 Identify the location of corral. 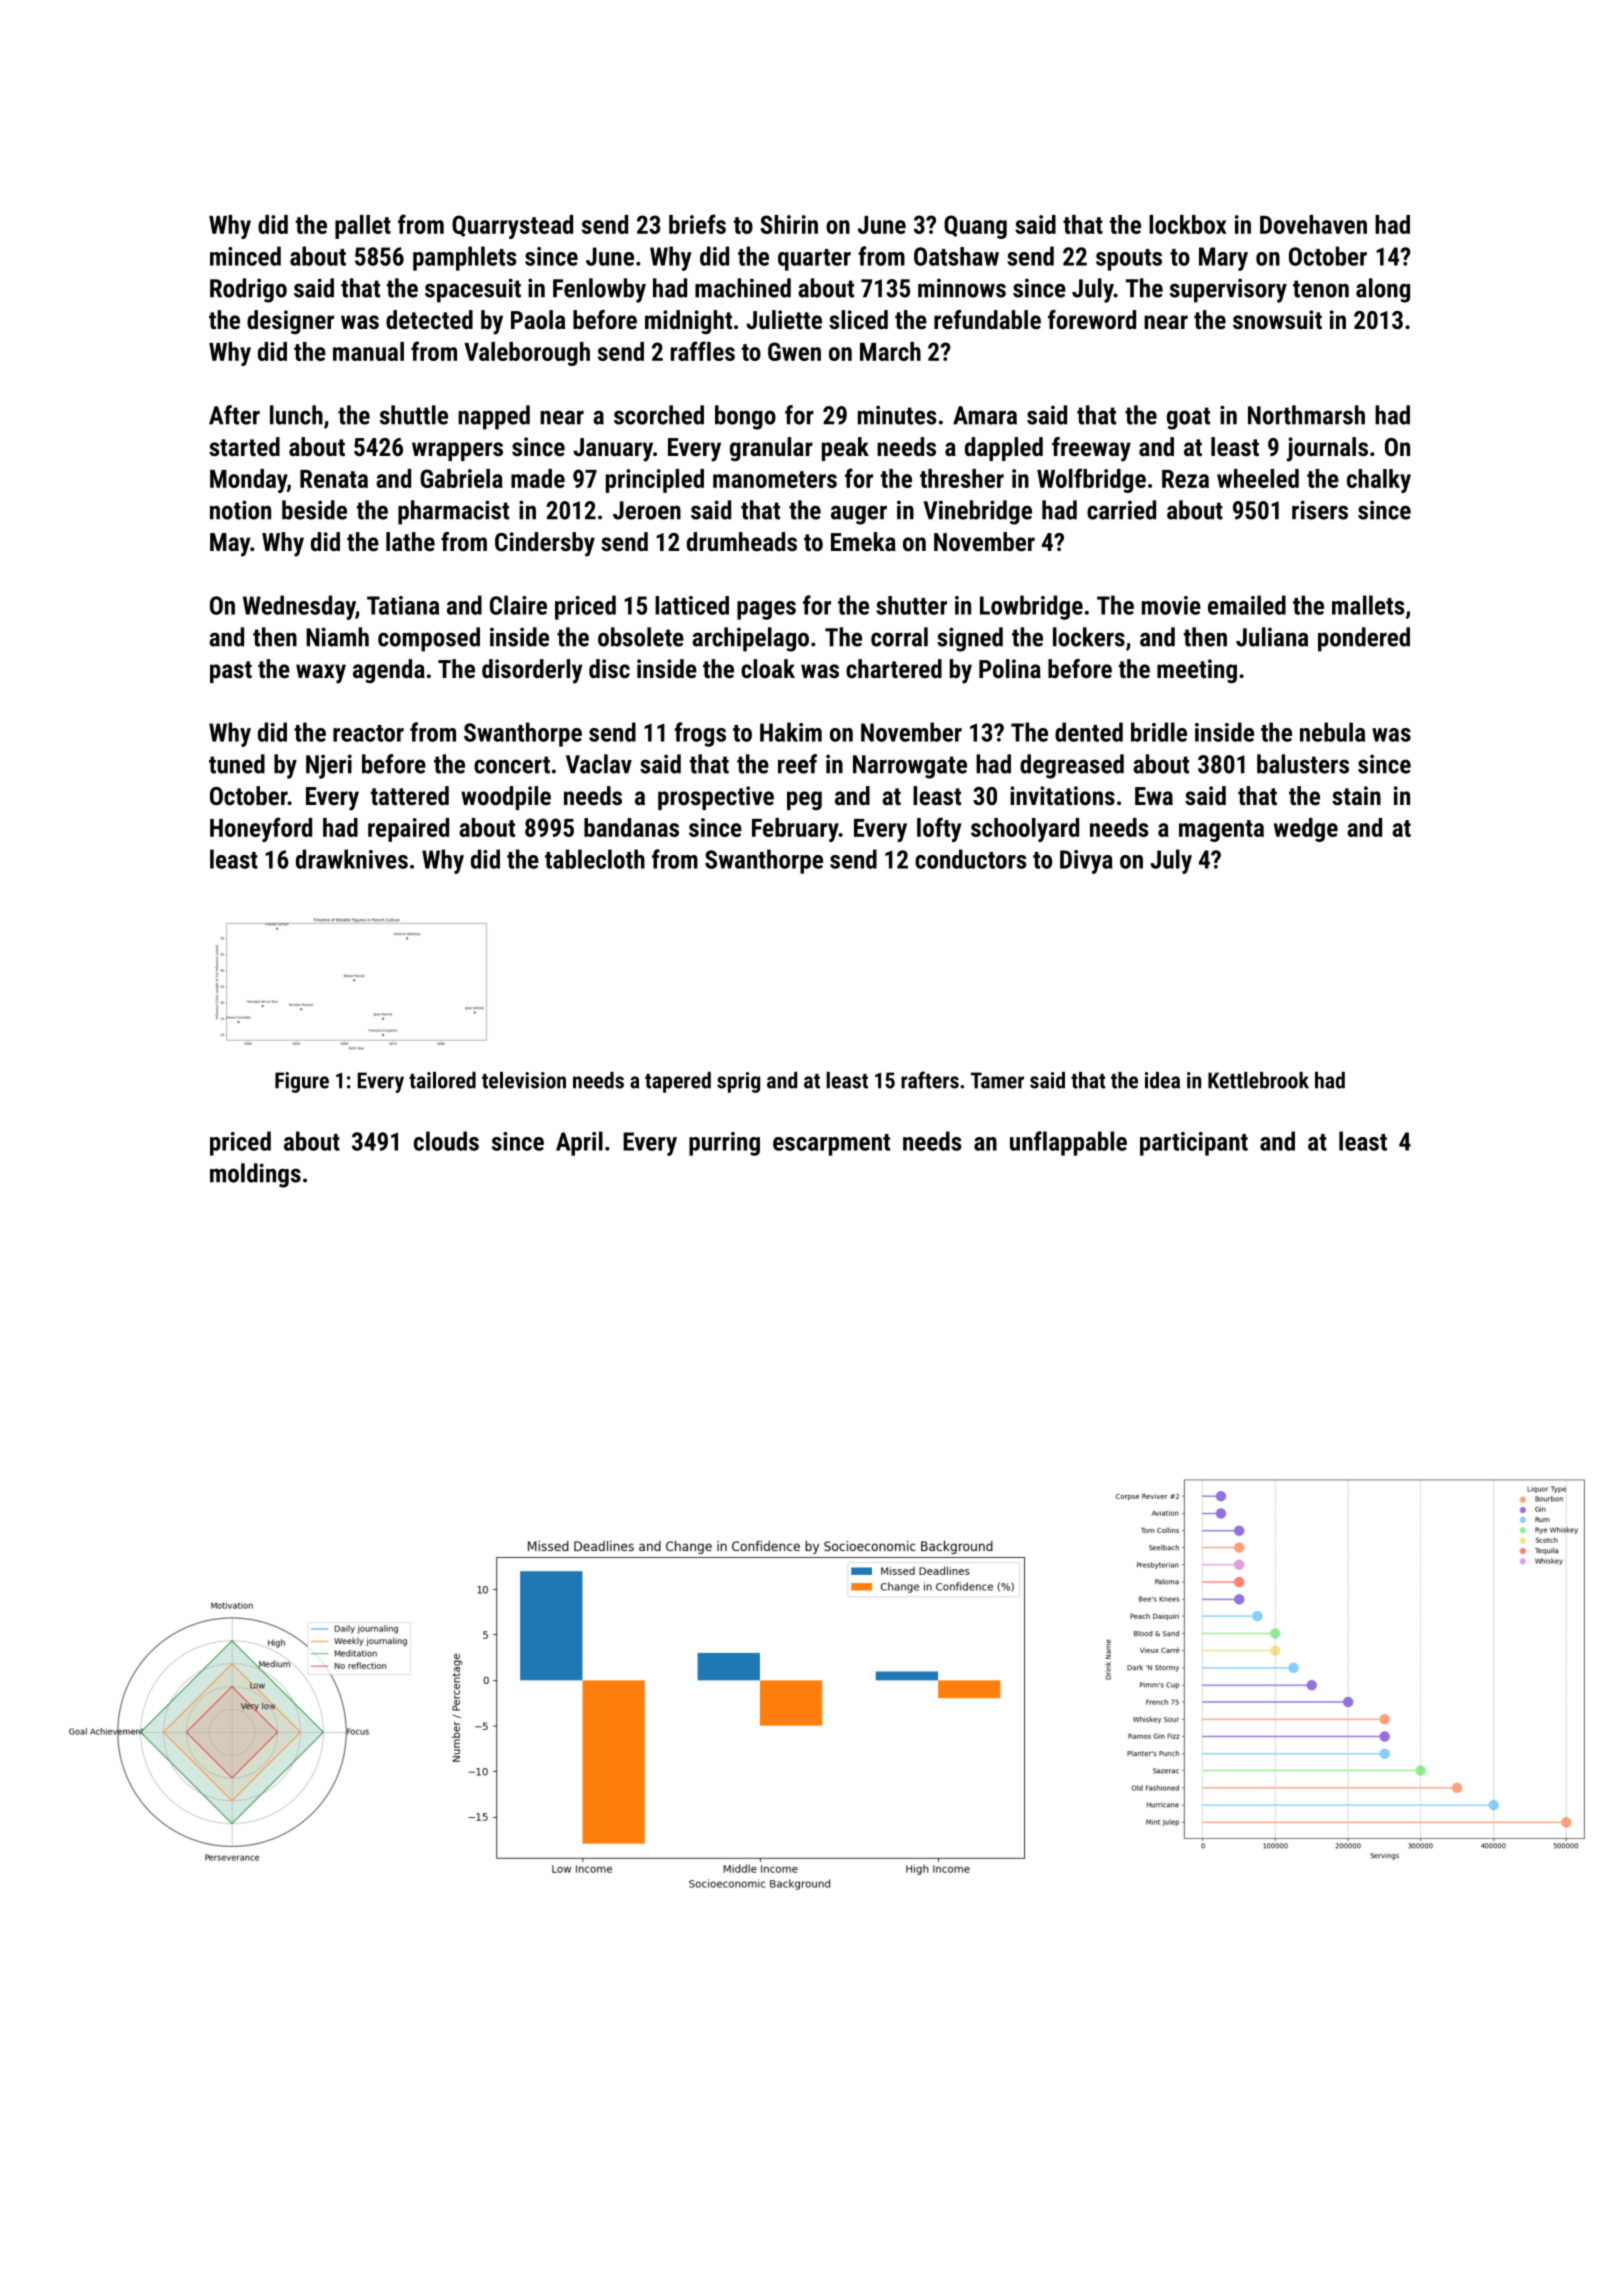
(899, 637).
